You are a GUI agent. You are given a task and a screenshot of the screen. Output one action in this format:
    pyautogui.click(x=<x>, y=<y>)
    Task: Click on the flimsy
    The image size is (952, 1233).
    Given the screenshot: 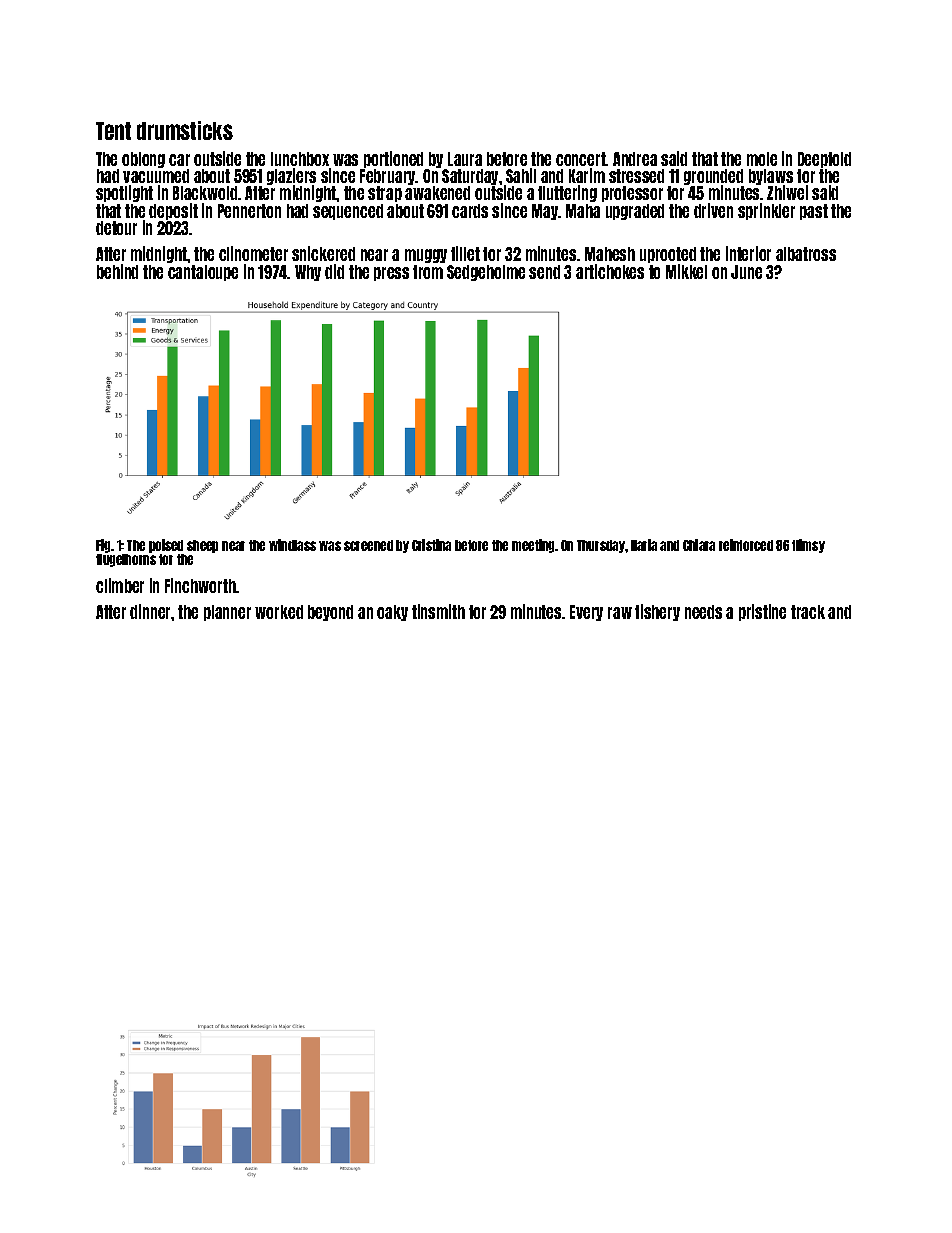 What is the action you would take?
    pyautogui.click(x=808, y=546)
